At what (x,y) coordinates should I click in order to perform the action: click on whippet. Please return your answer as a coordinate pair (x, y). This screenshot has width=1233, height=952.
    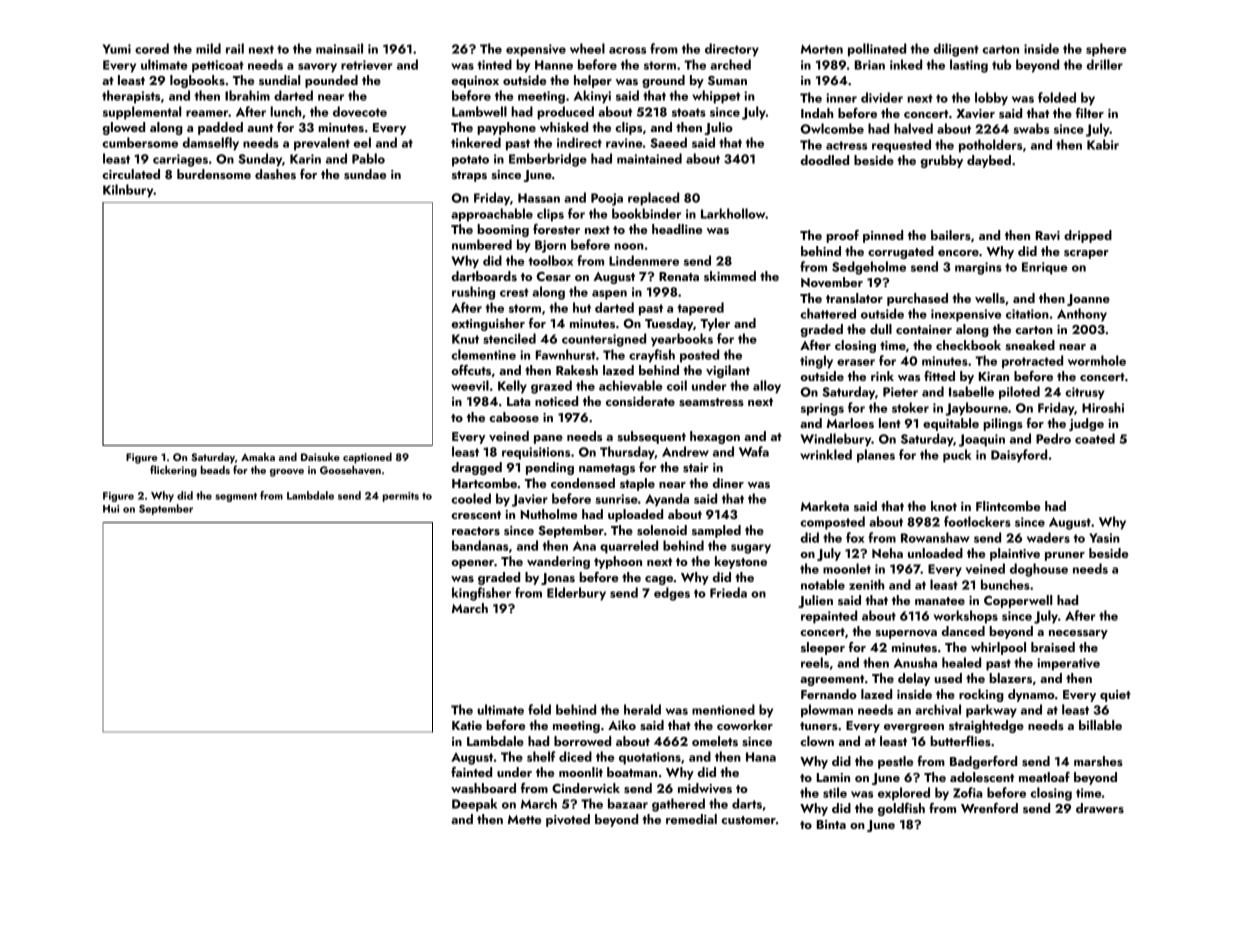
    Looking at the image, I should click on (716, 97).
